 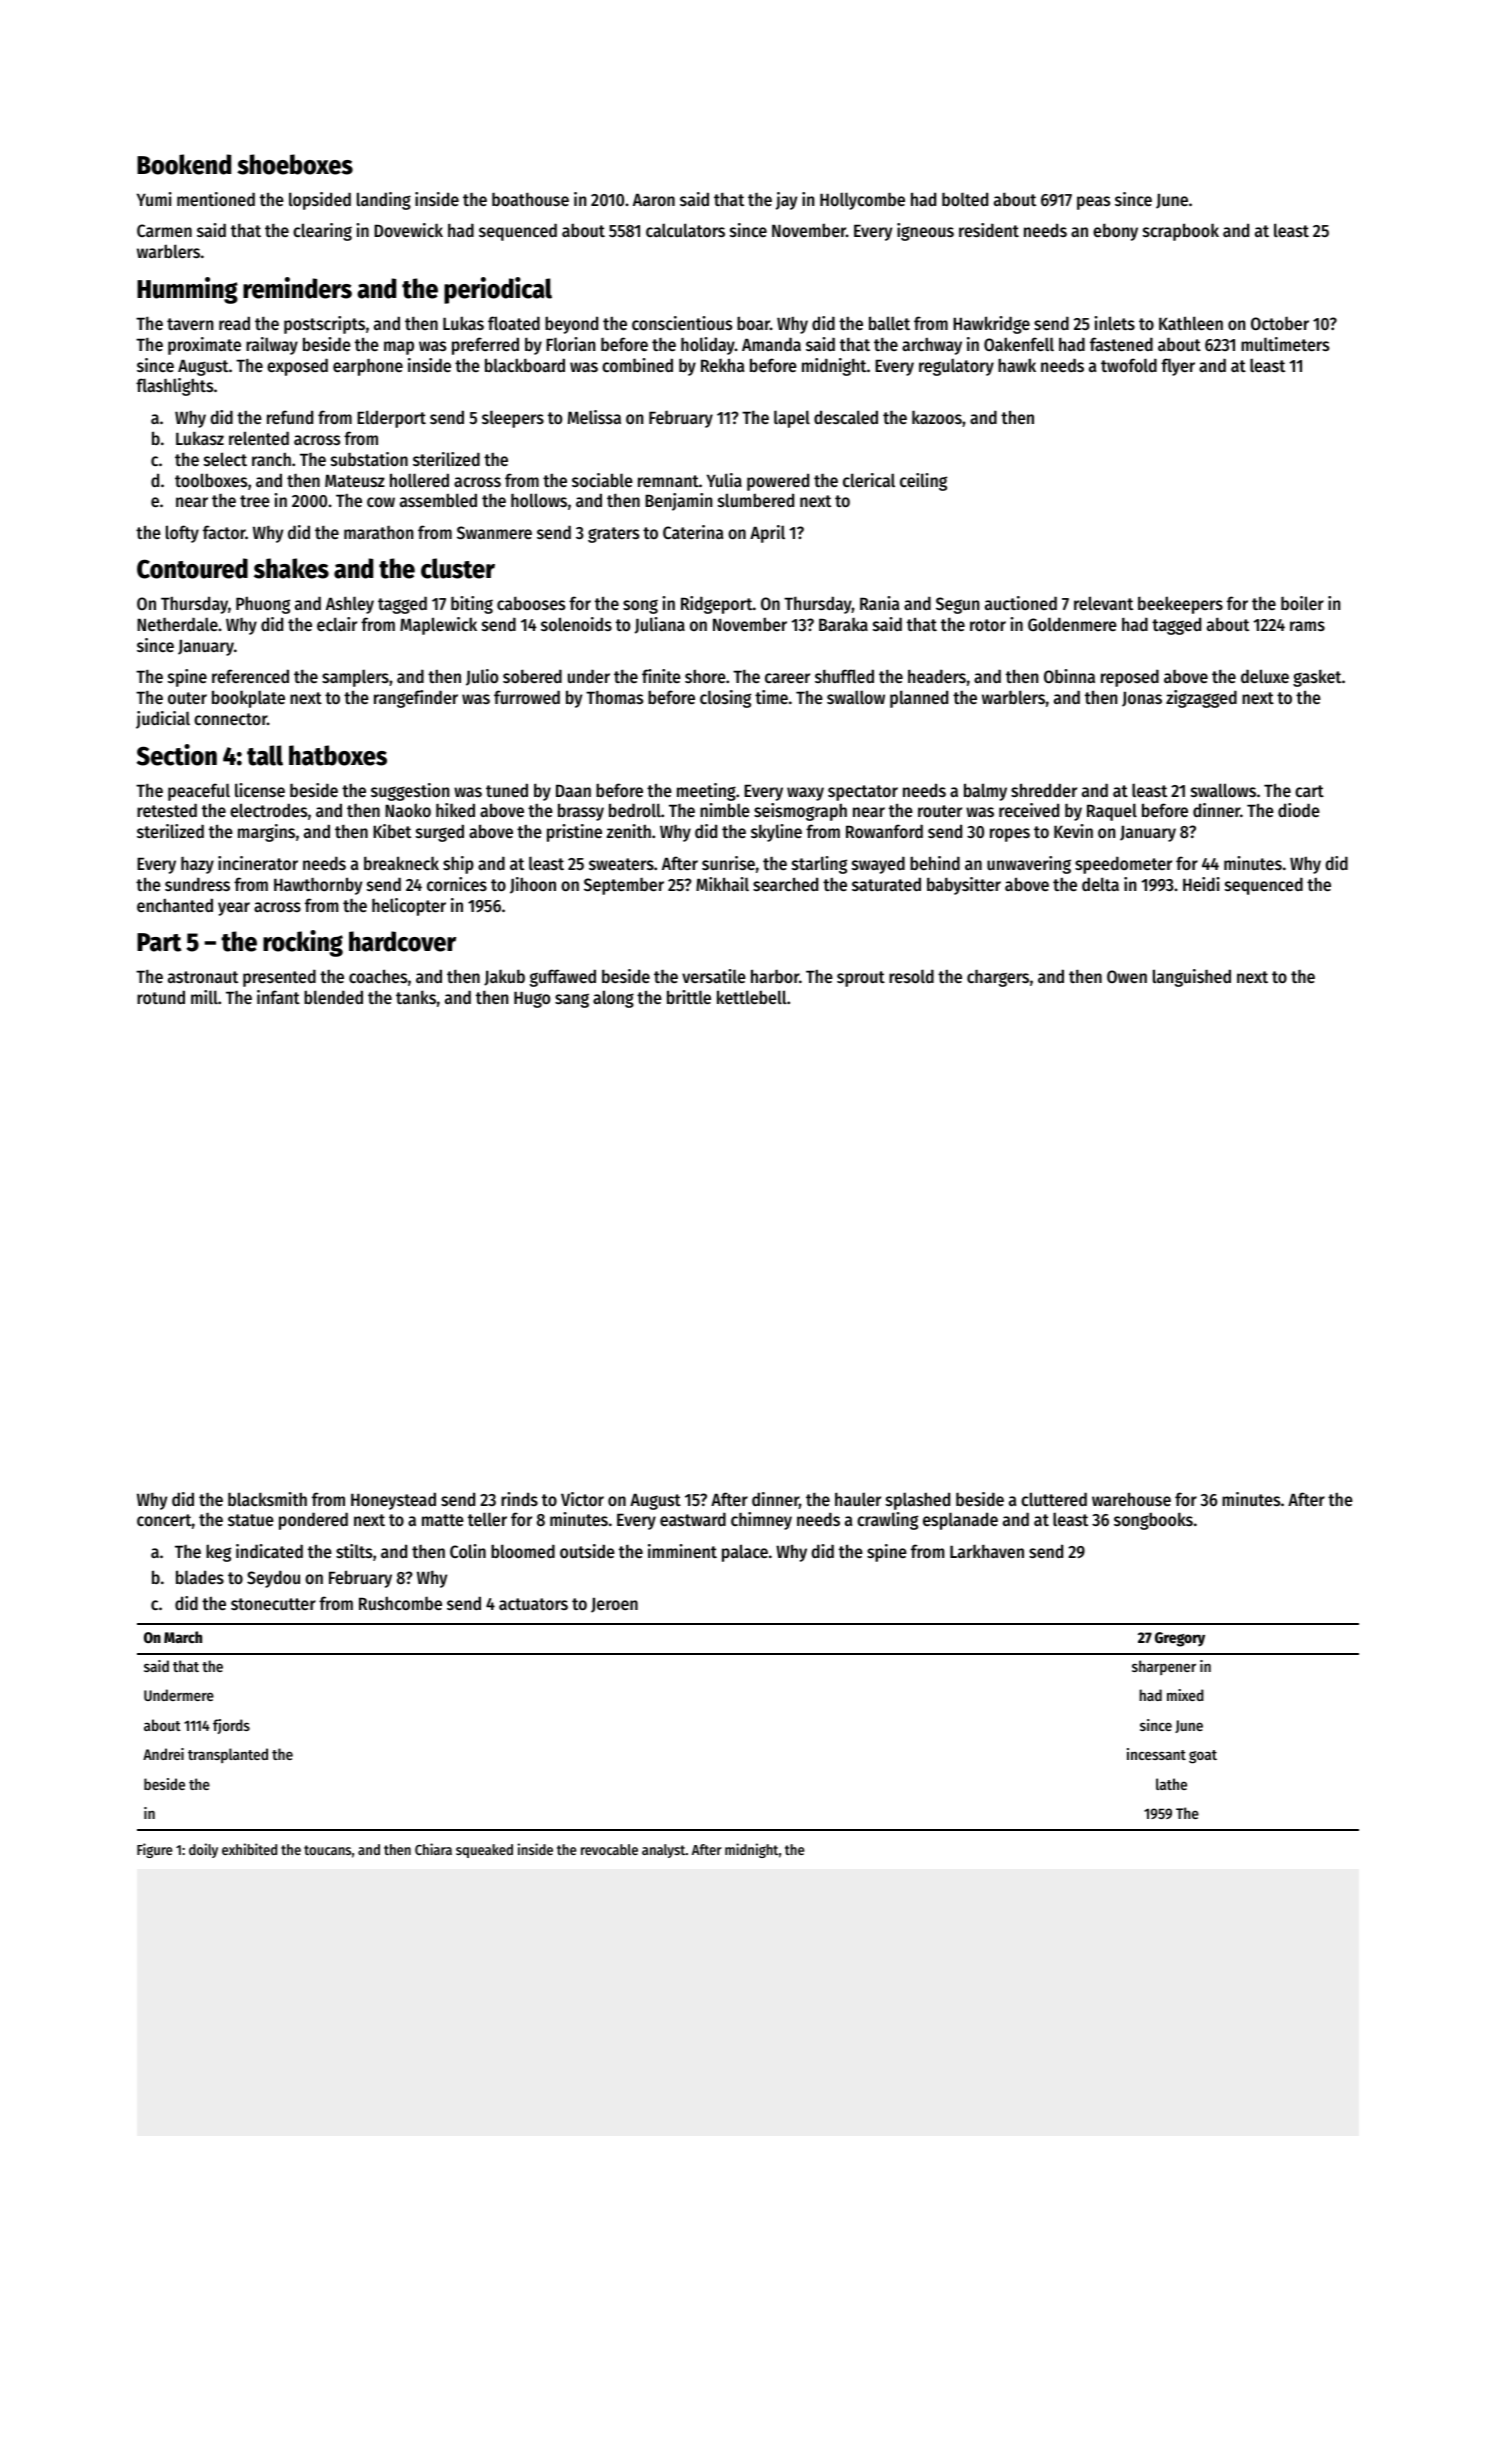 What do you see at coordinates (163, 1754) in the screenshot?
I see `Andrei` at bounding box center [163, 1754].
